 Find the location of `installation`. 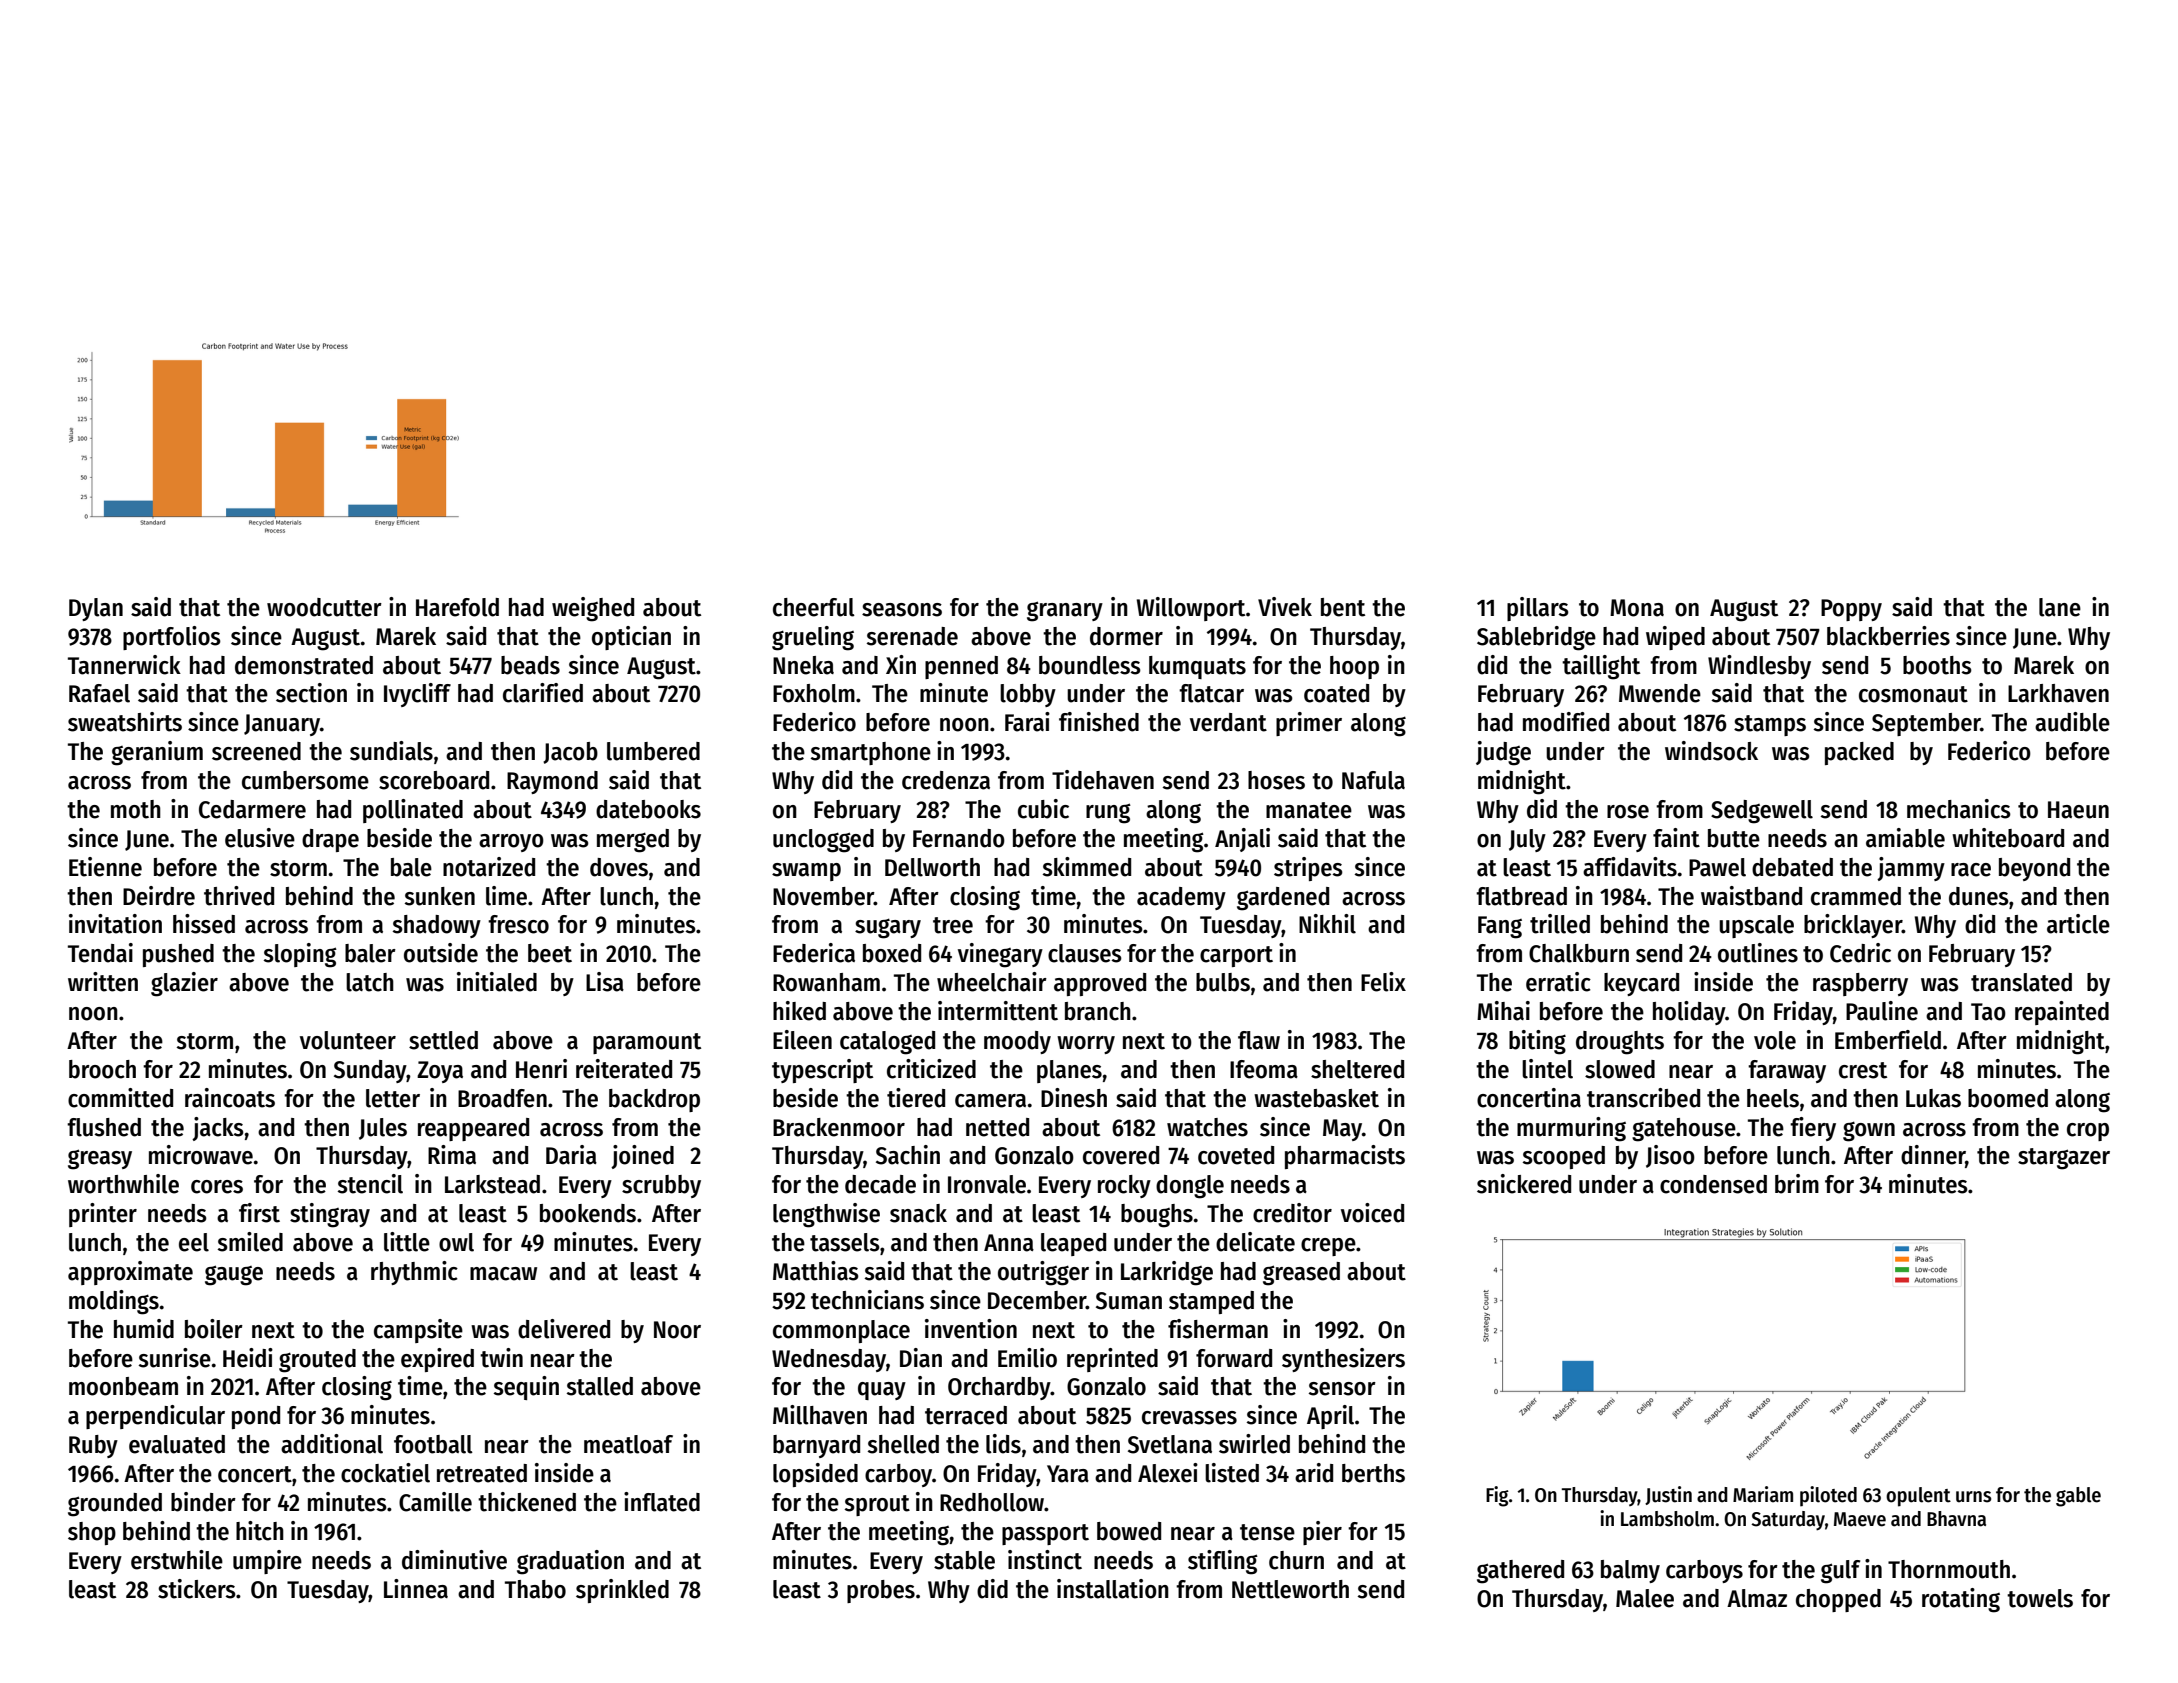

installation is located at coordinates (1113, 1589).
